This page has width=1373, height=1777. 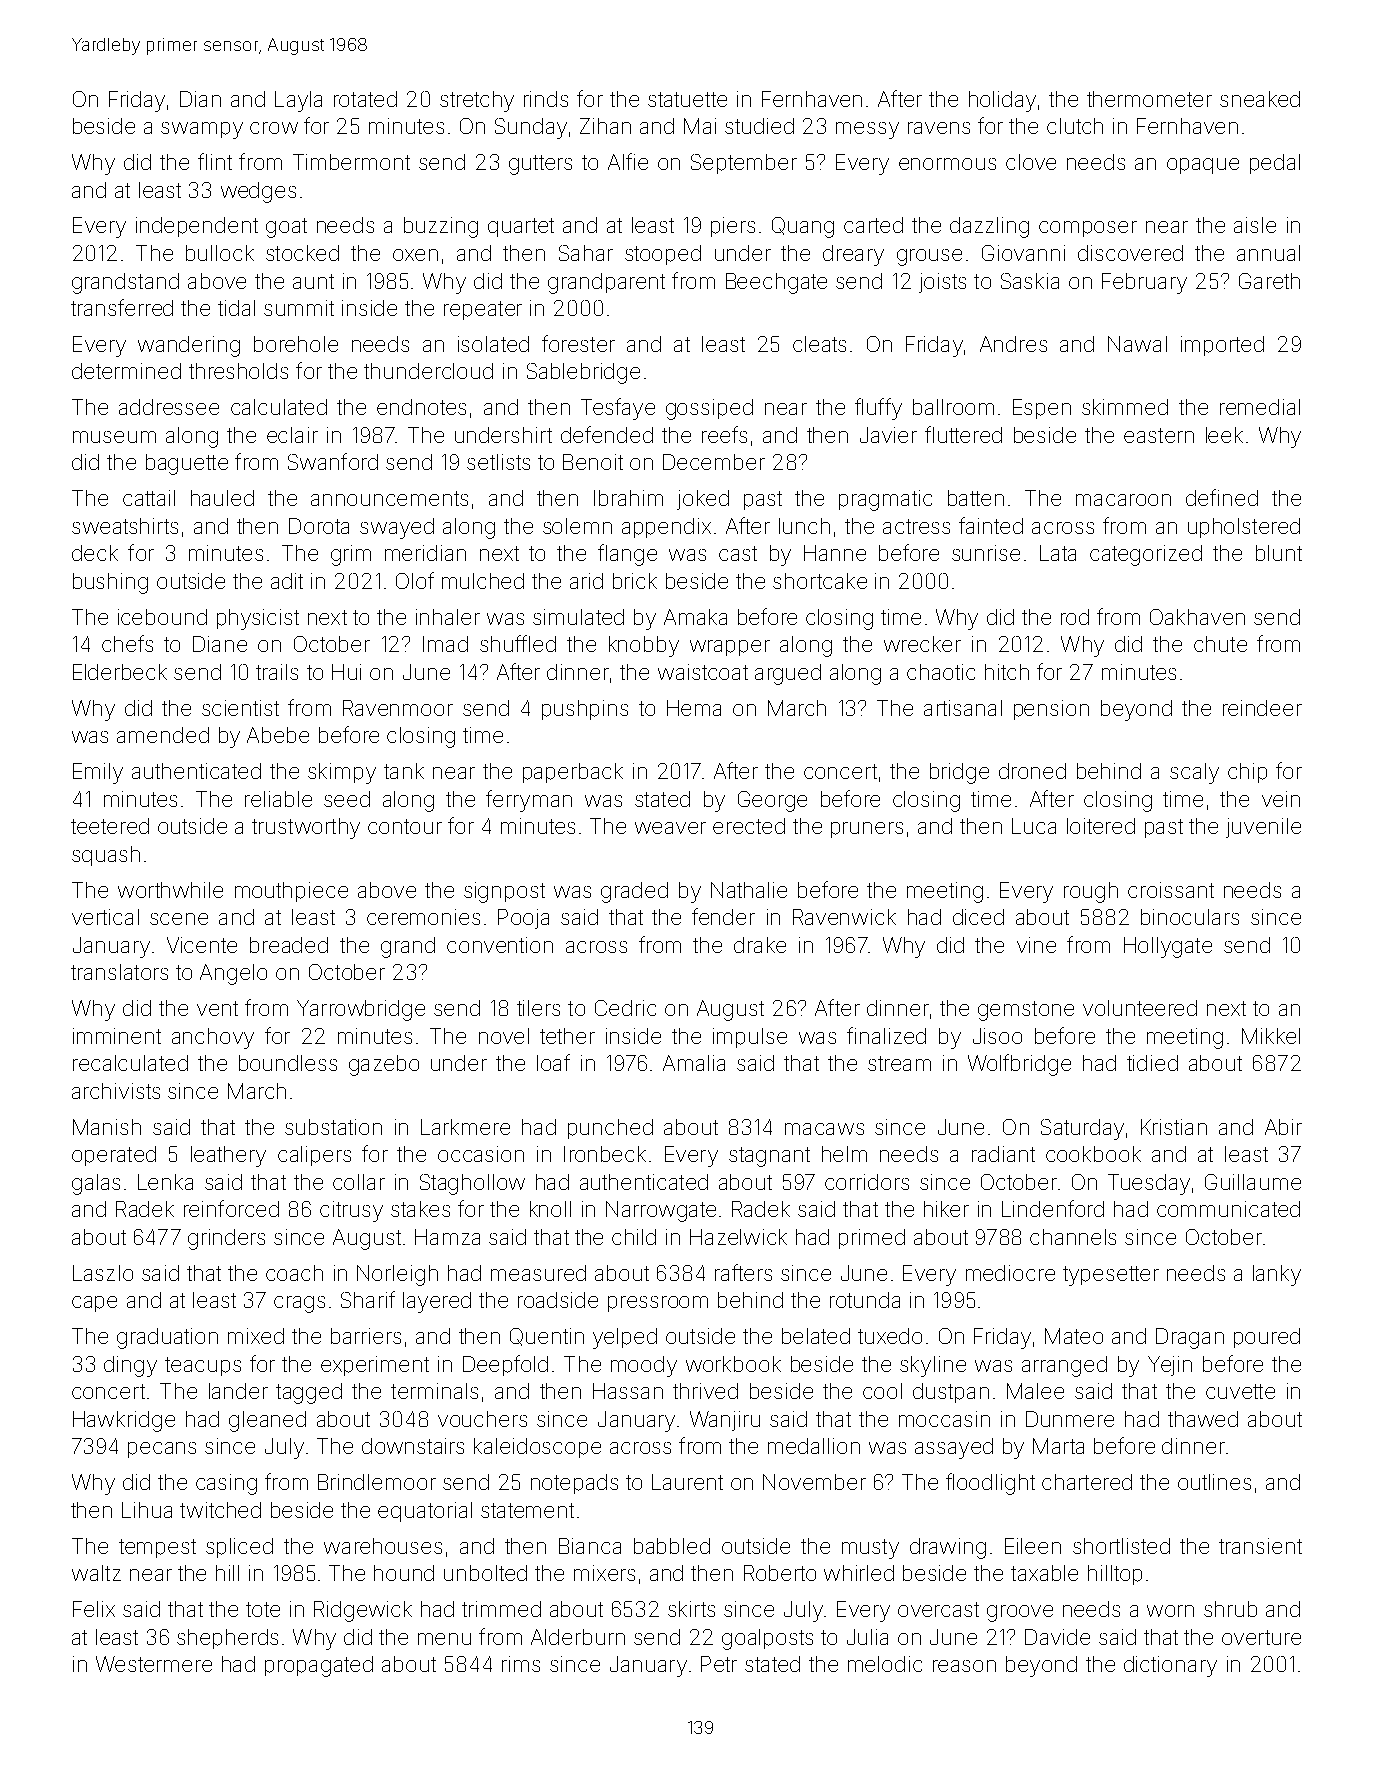 I want to click on propagated, so click(x=319, y=1666).
